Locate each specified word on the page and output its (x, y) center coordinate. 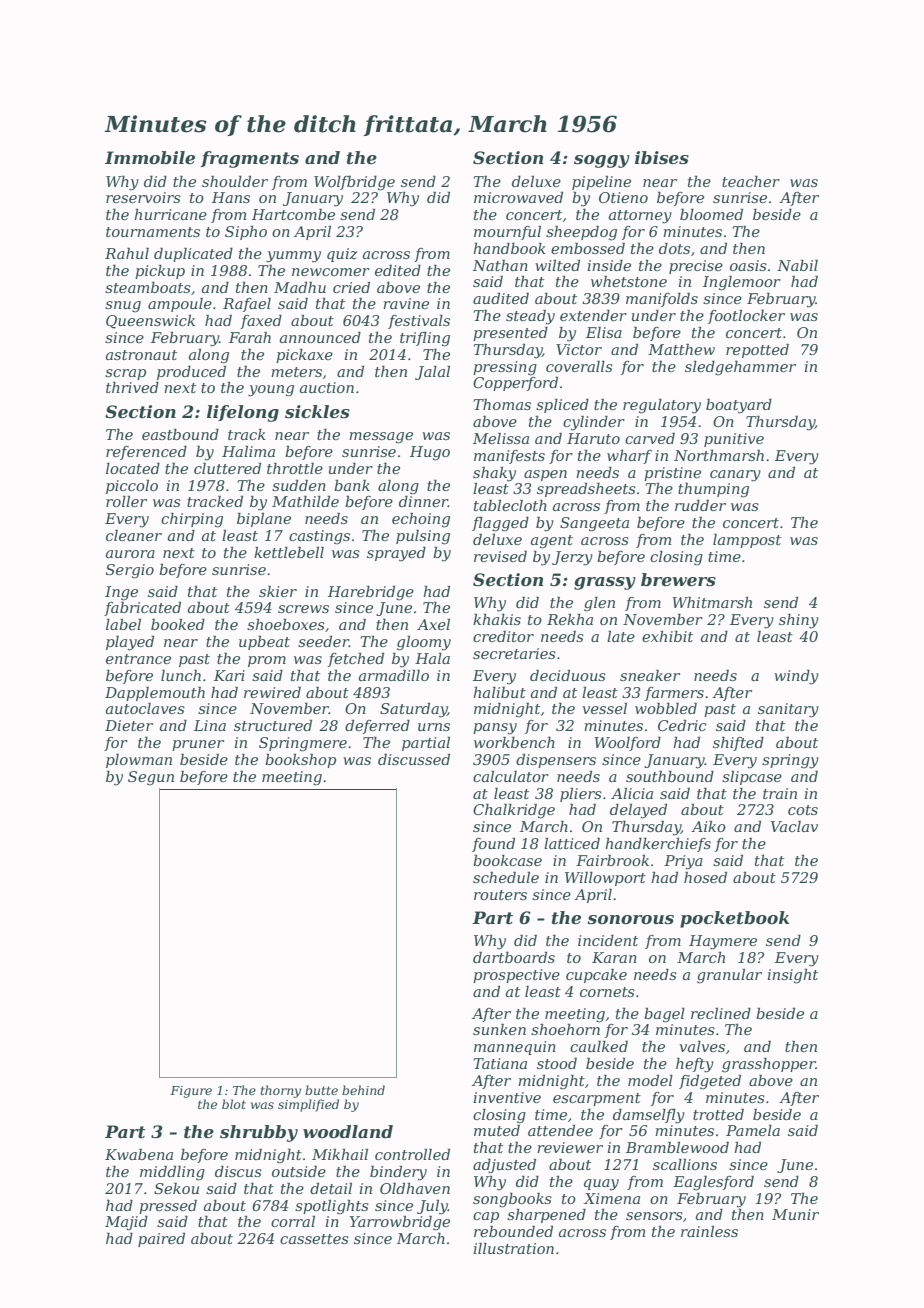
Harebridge (371, 593)
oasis (748, 265)
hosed (705, 877)
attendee (560, 1130)
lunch (181, 675)
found (493, 845)
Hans (231, 197)
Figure (191, 1092)
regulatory (662, 406)
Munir (795, 1214)
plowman (139, 760)
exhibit (667, 636)
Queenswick (150, 322)
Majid (126, 1223)
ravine (406, 303)
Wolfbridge (354, 183)
